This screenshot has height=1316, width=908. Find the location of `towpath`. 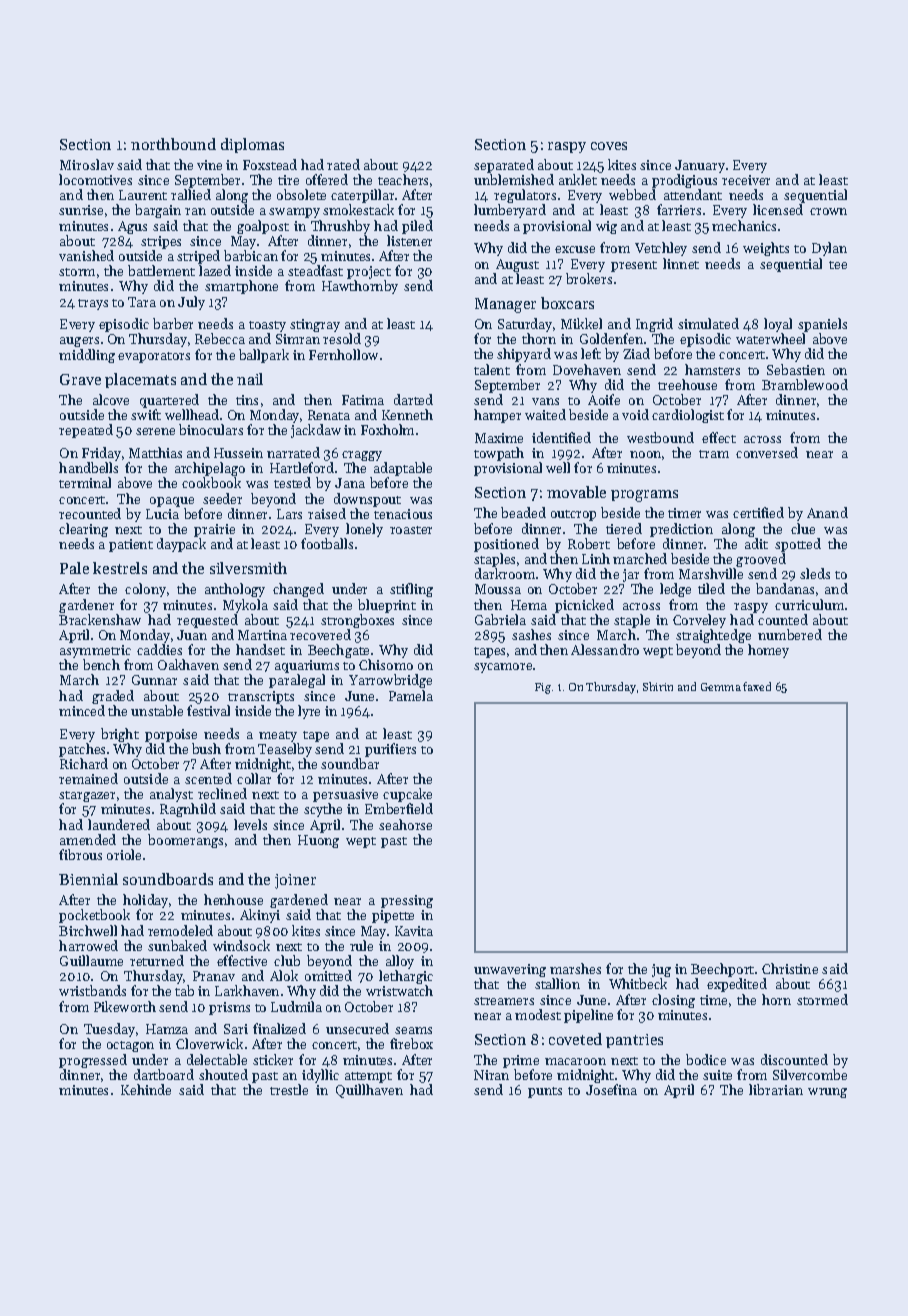

towpath is located at coordinates (499, 454).
